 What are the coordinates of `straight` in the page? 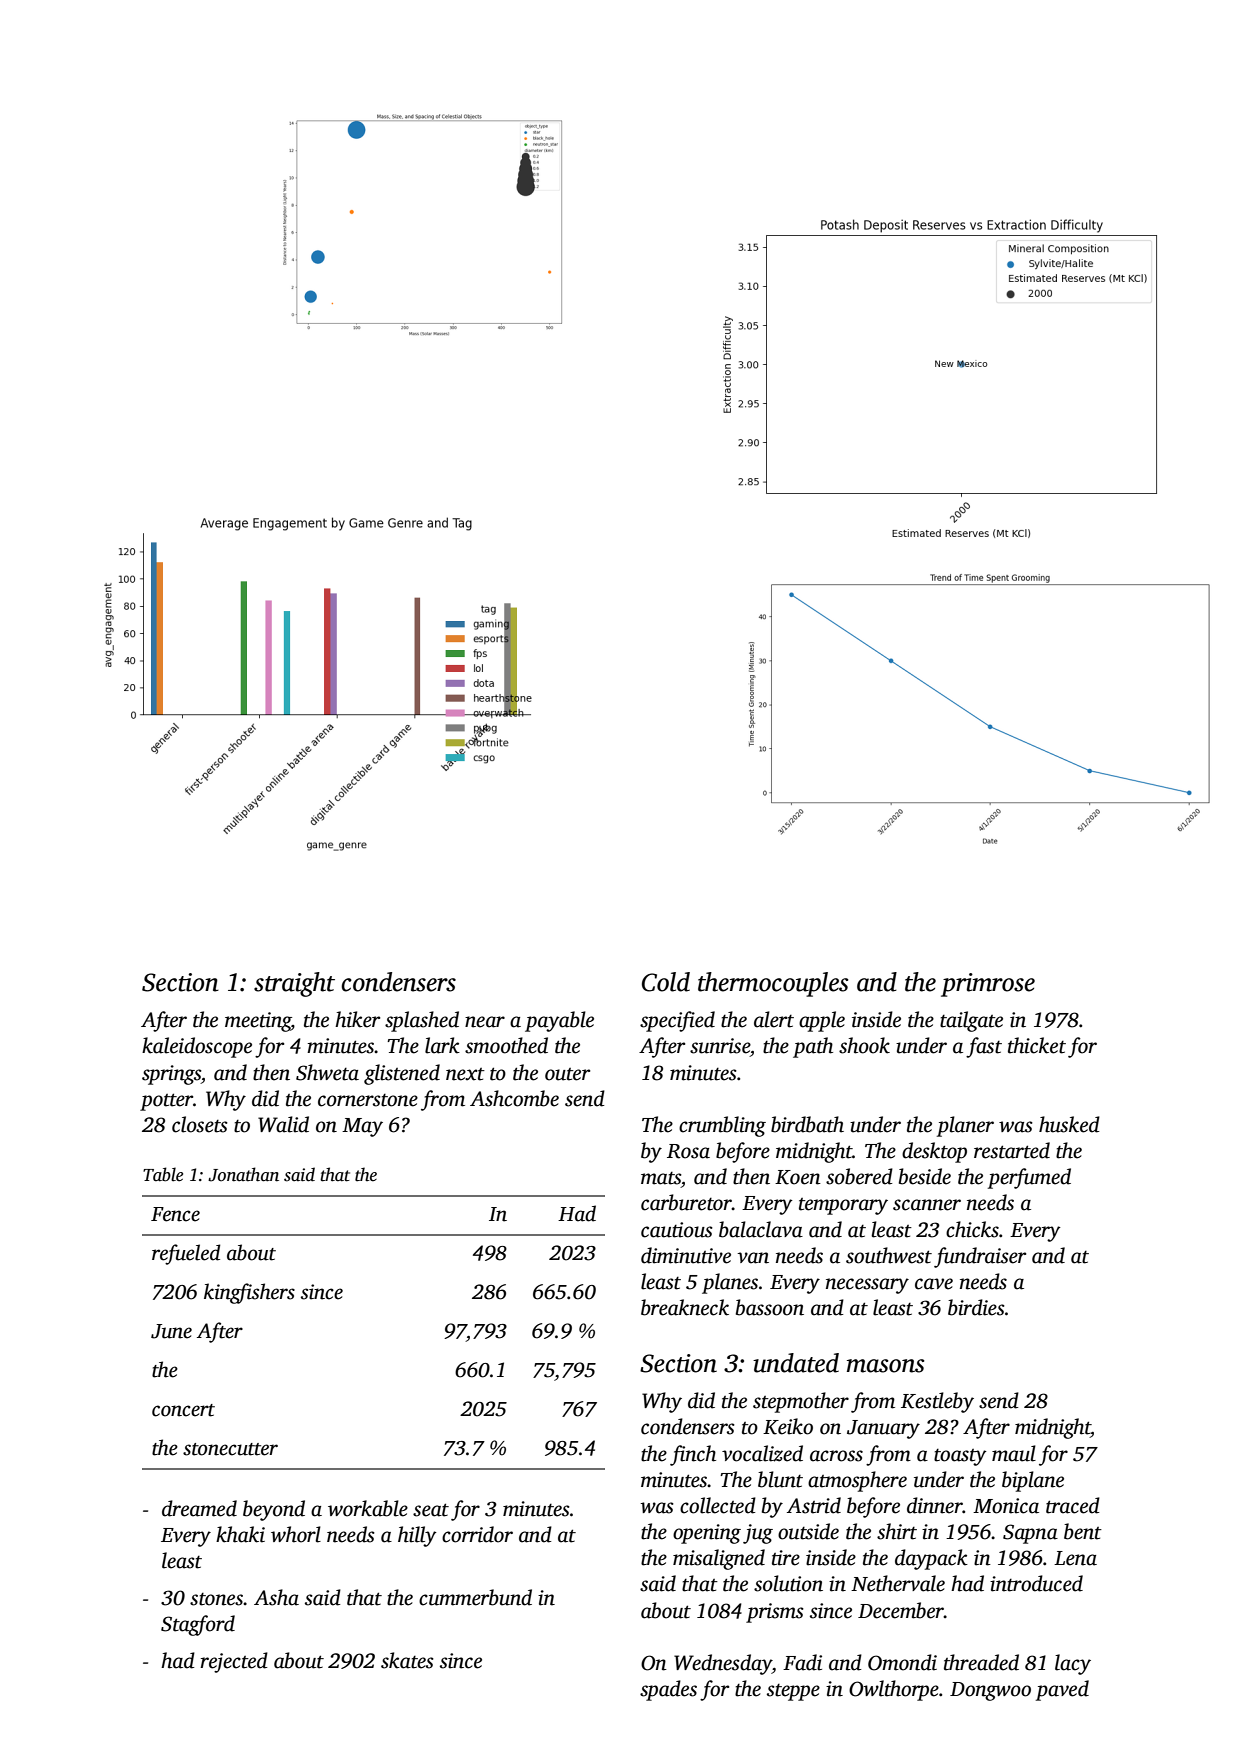 It's located at (294, 984).
